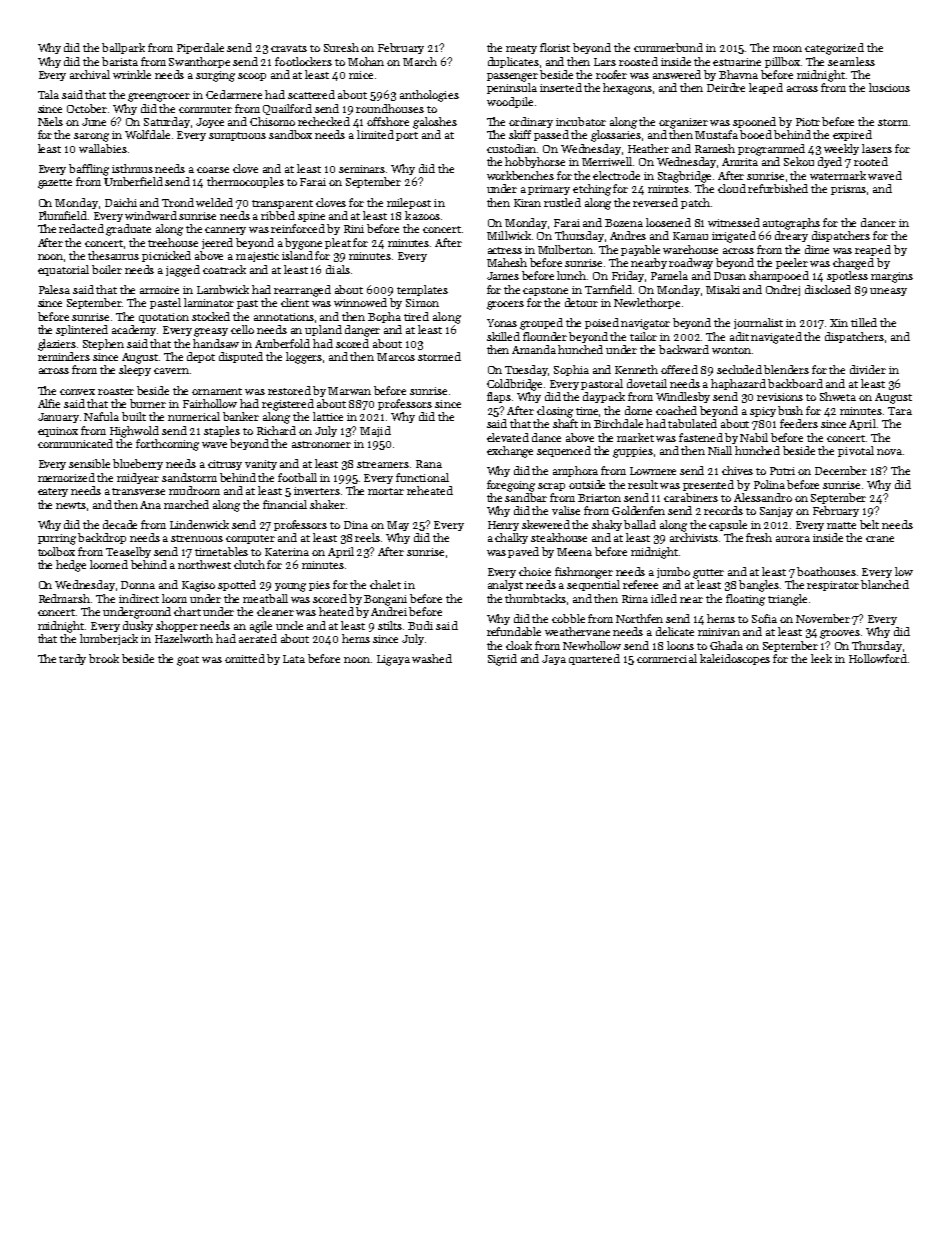  What do you see at coordinates (354, 229) in the screenshot?
I see `Rini` at bounding box center [354, 229].
